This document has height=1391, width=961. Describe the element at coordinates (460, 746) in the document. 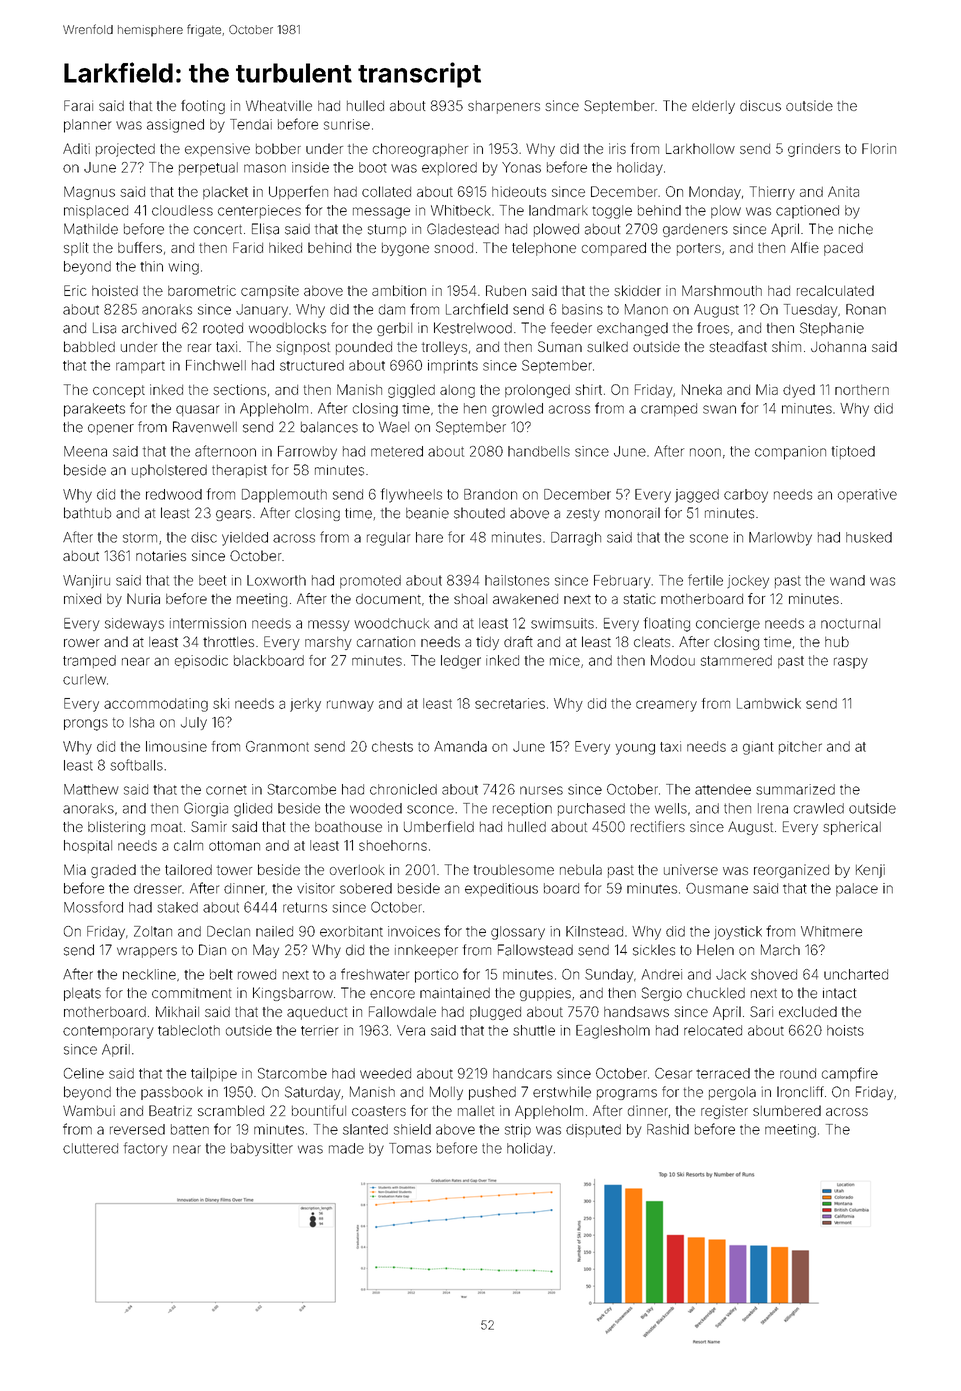

I see `Amanda` at that location.
